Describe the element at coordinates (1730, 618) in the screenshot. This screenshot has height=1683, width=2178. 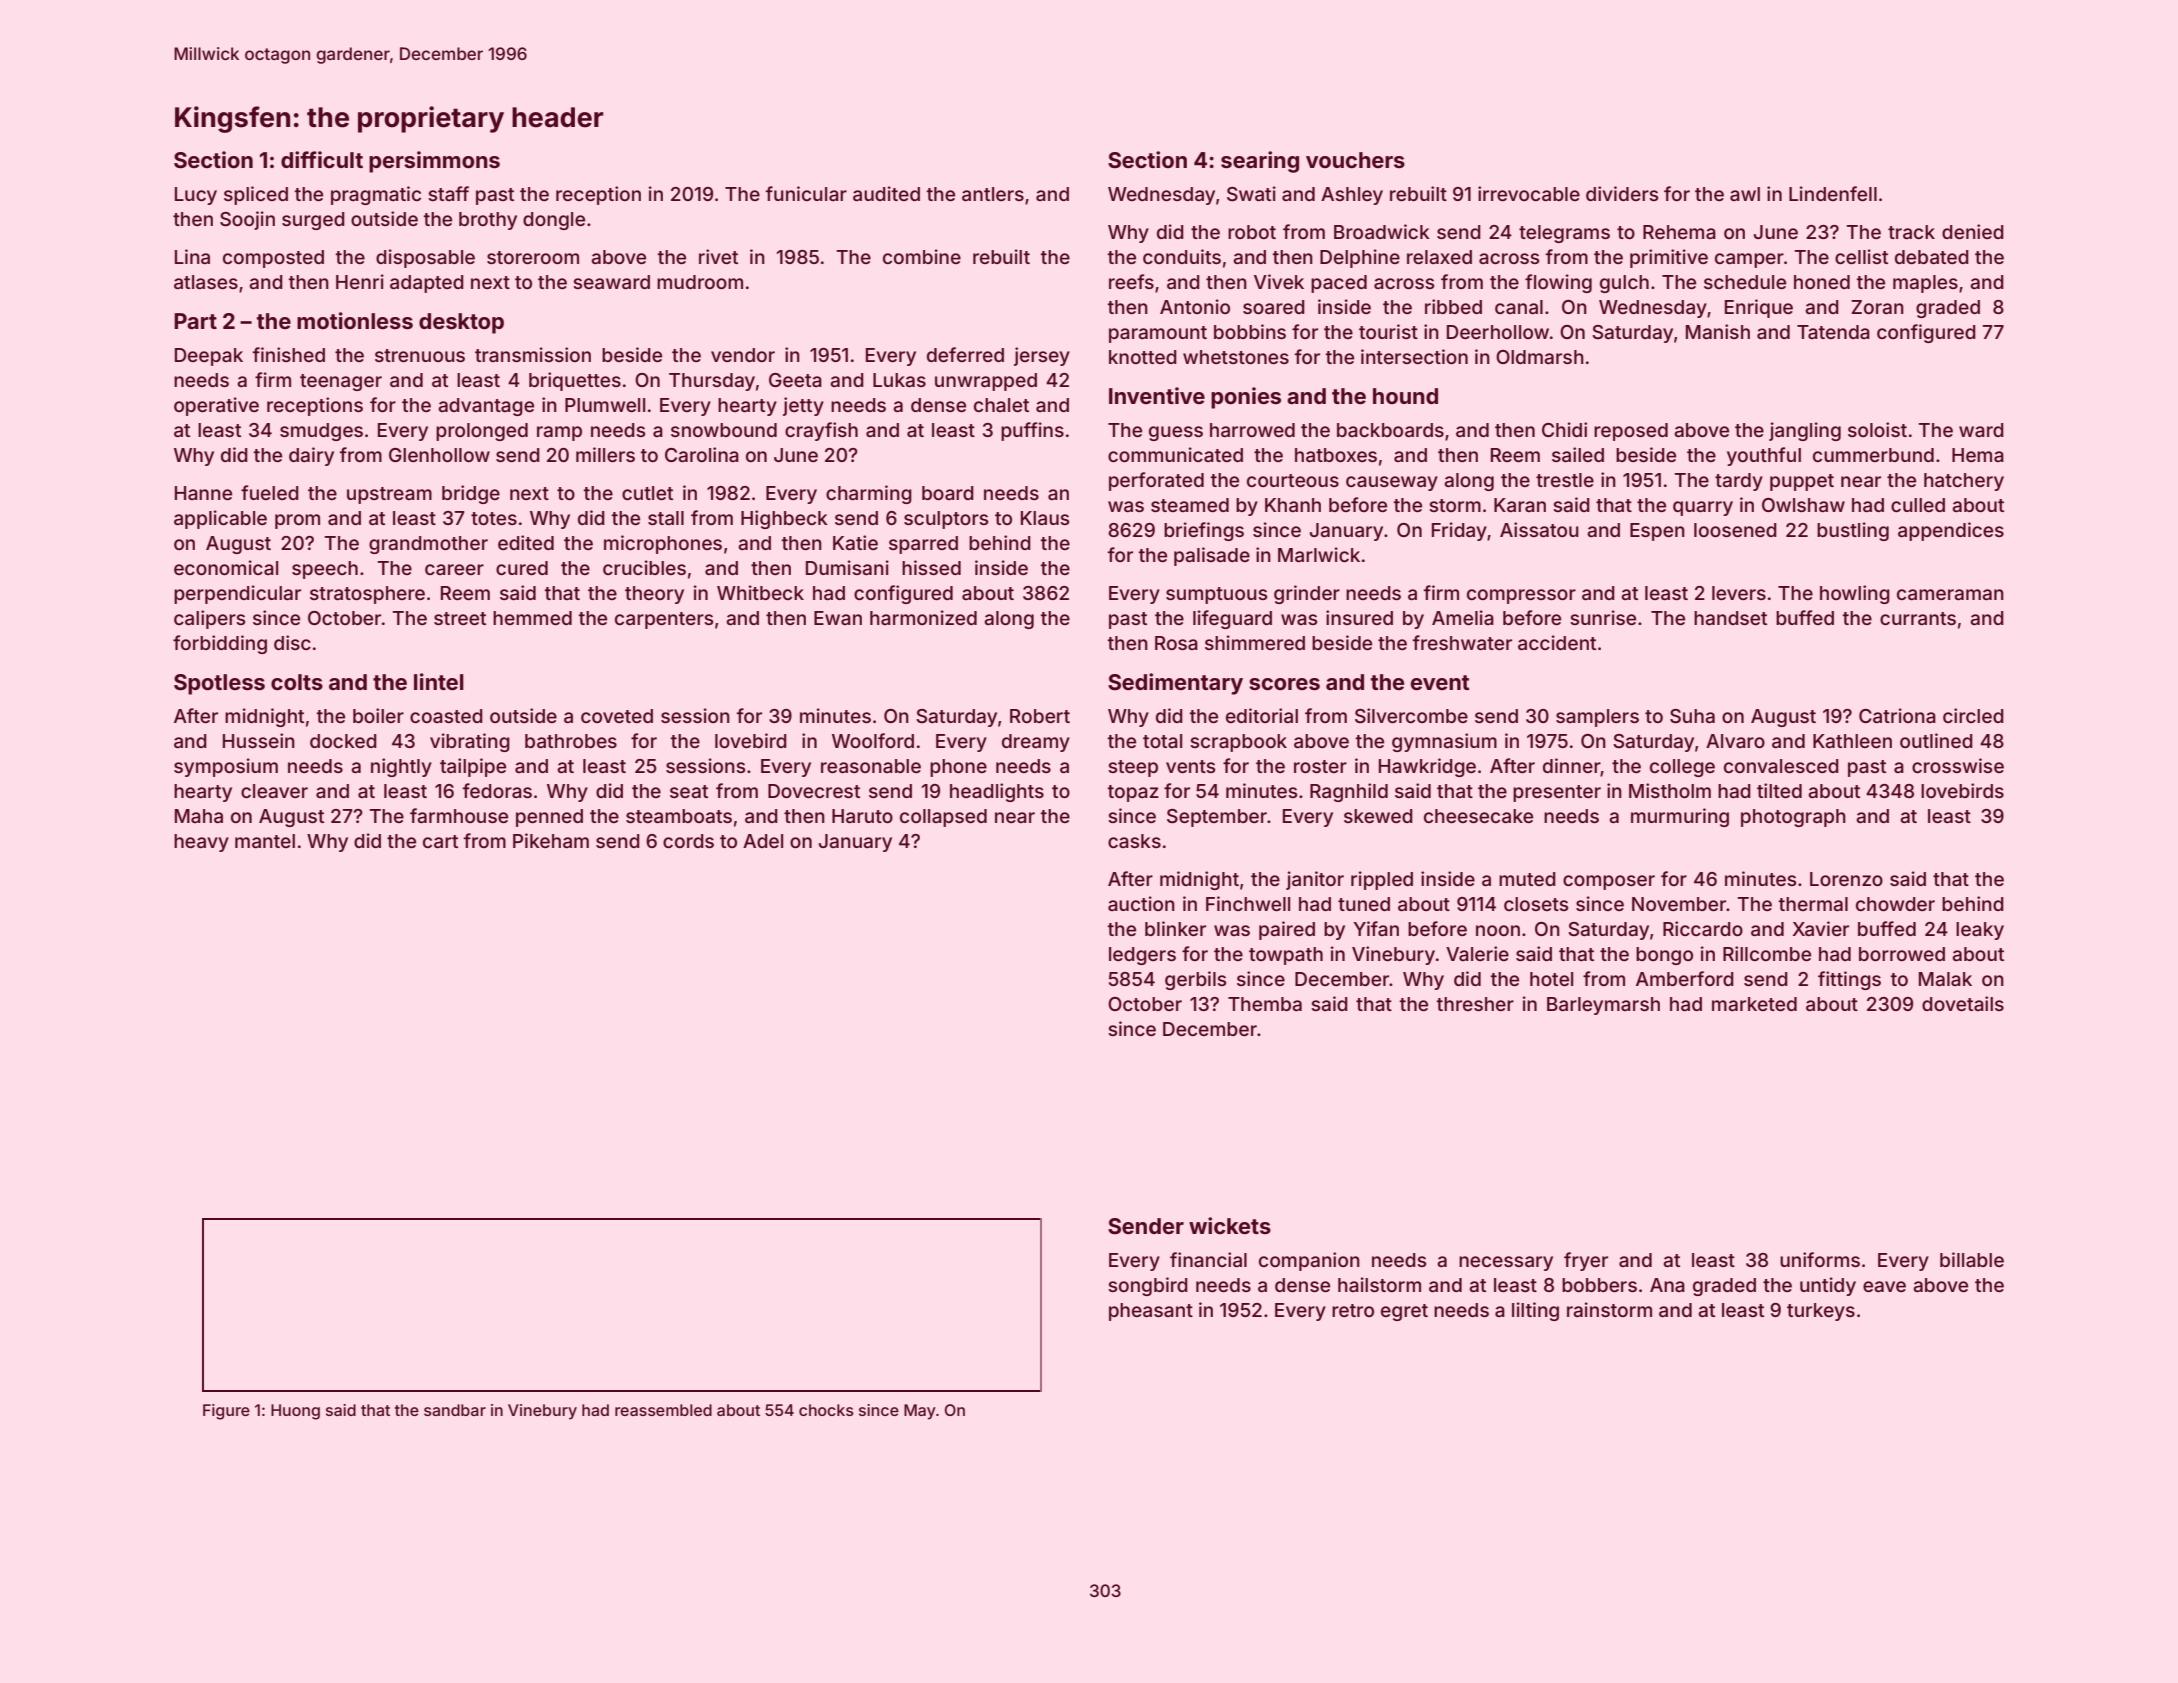
I see `handset` at that location.
